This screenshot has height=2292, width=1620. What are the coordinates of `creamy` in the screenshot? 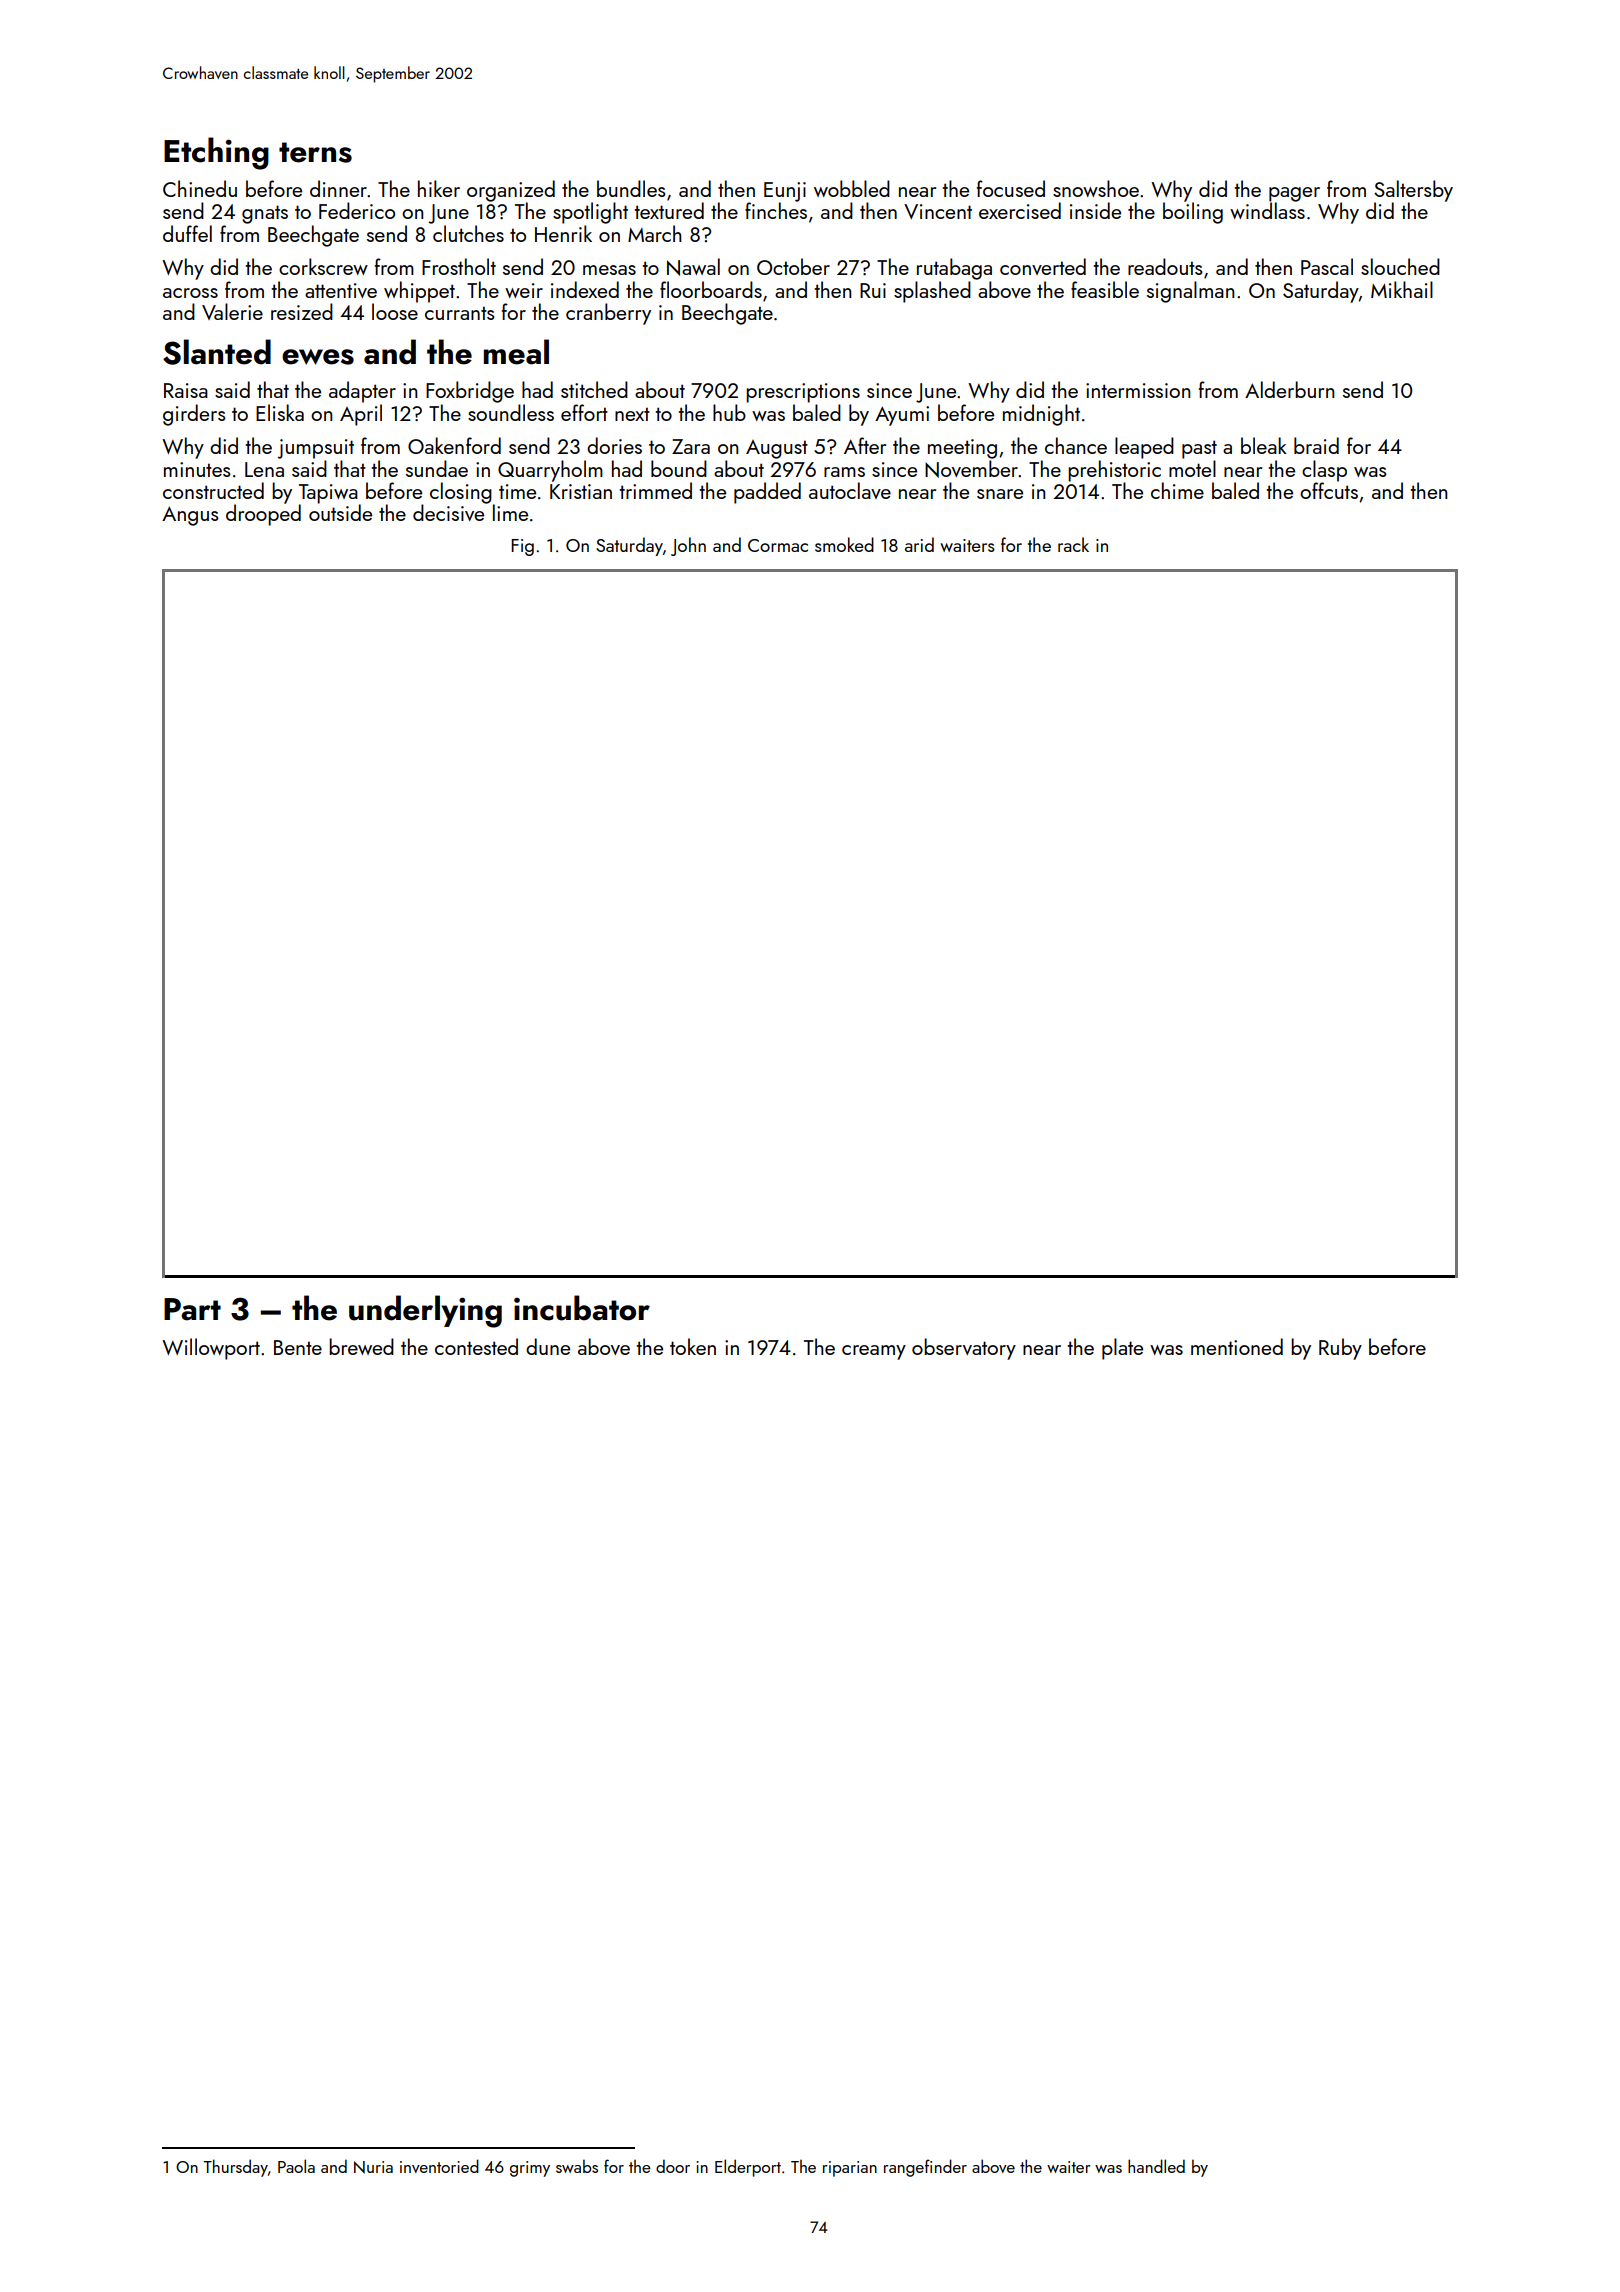 It's located at (874, 1352).
